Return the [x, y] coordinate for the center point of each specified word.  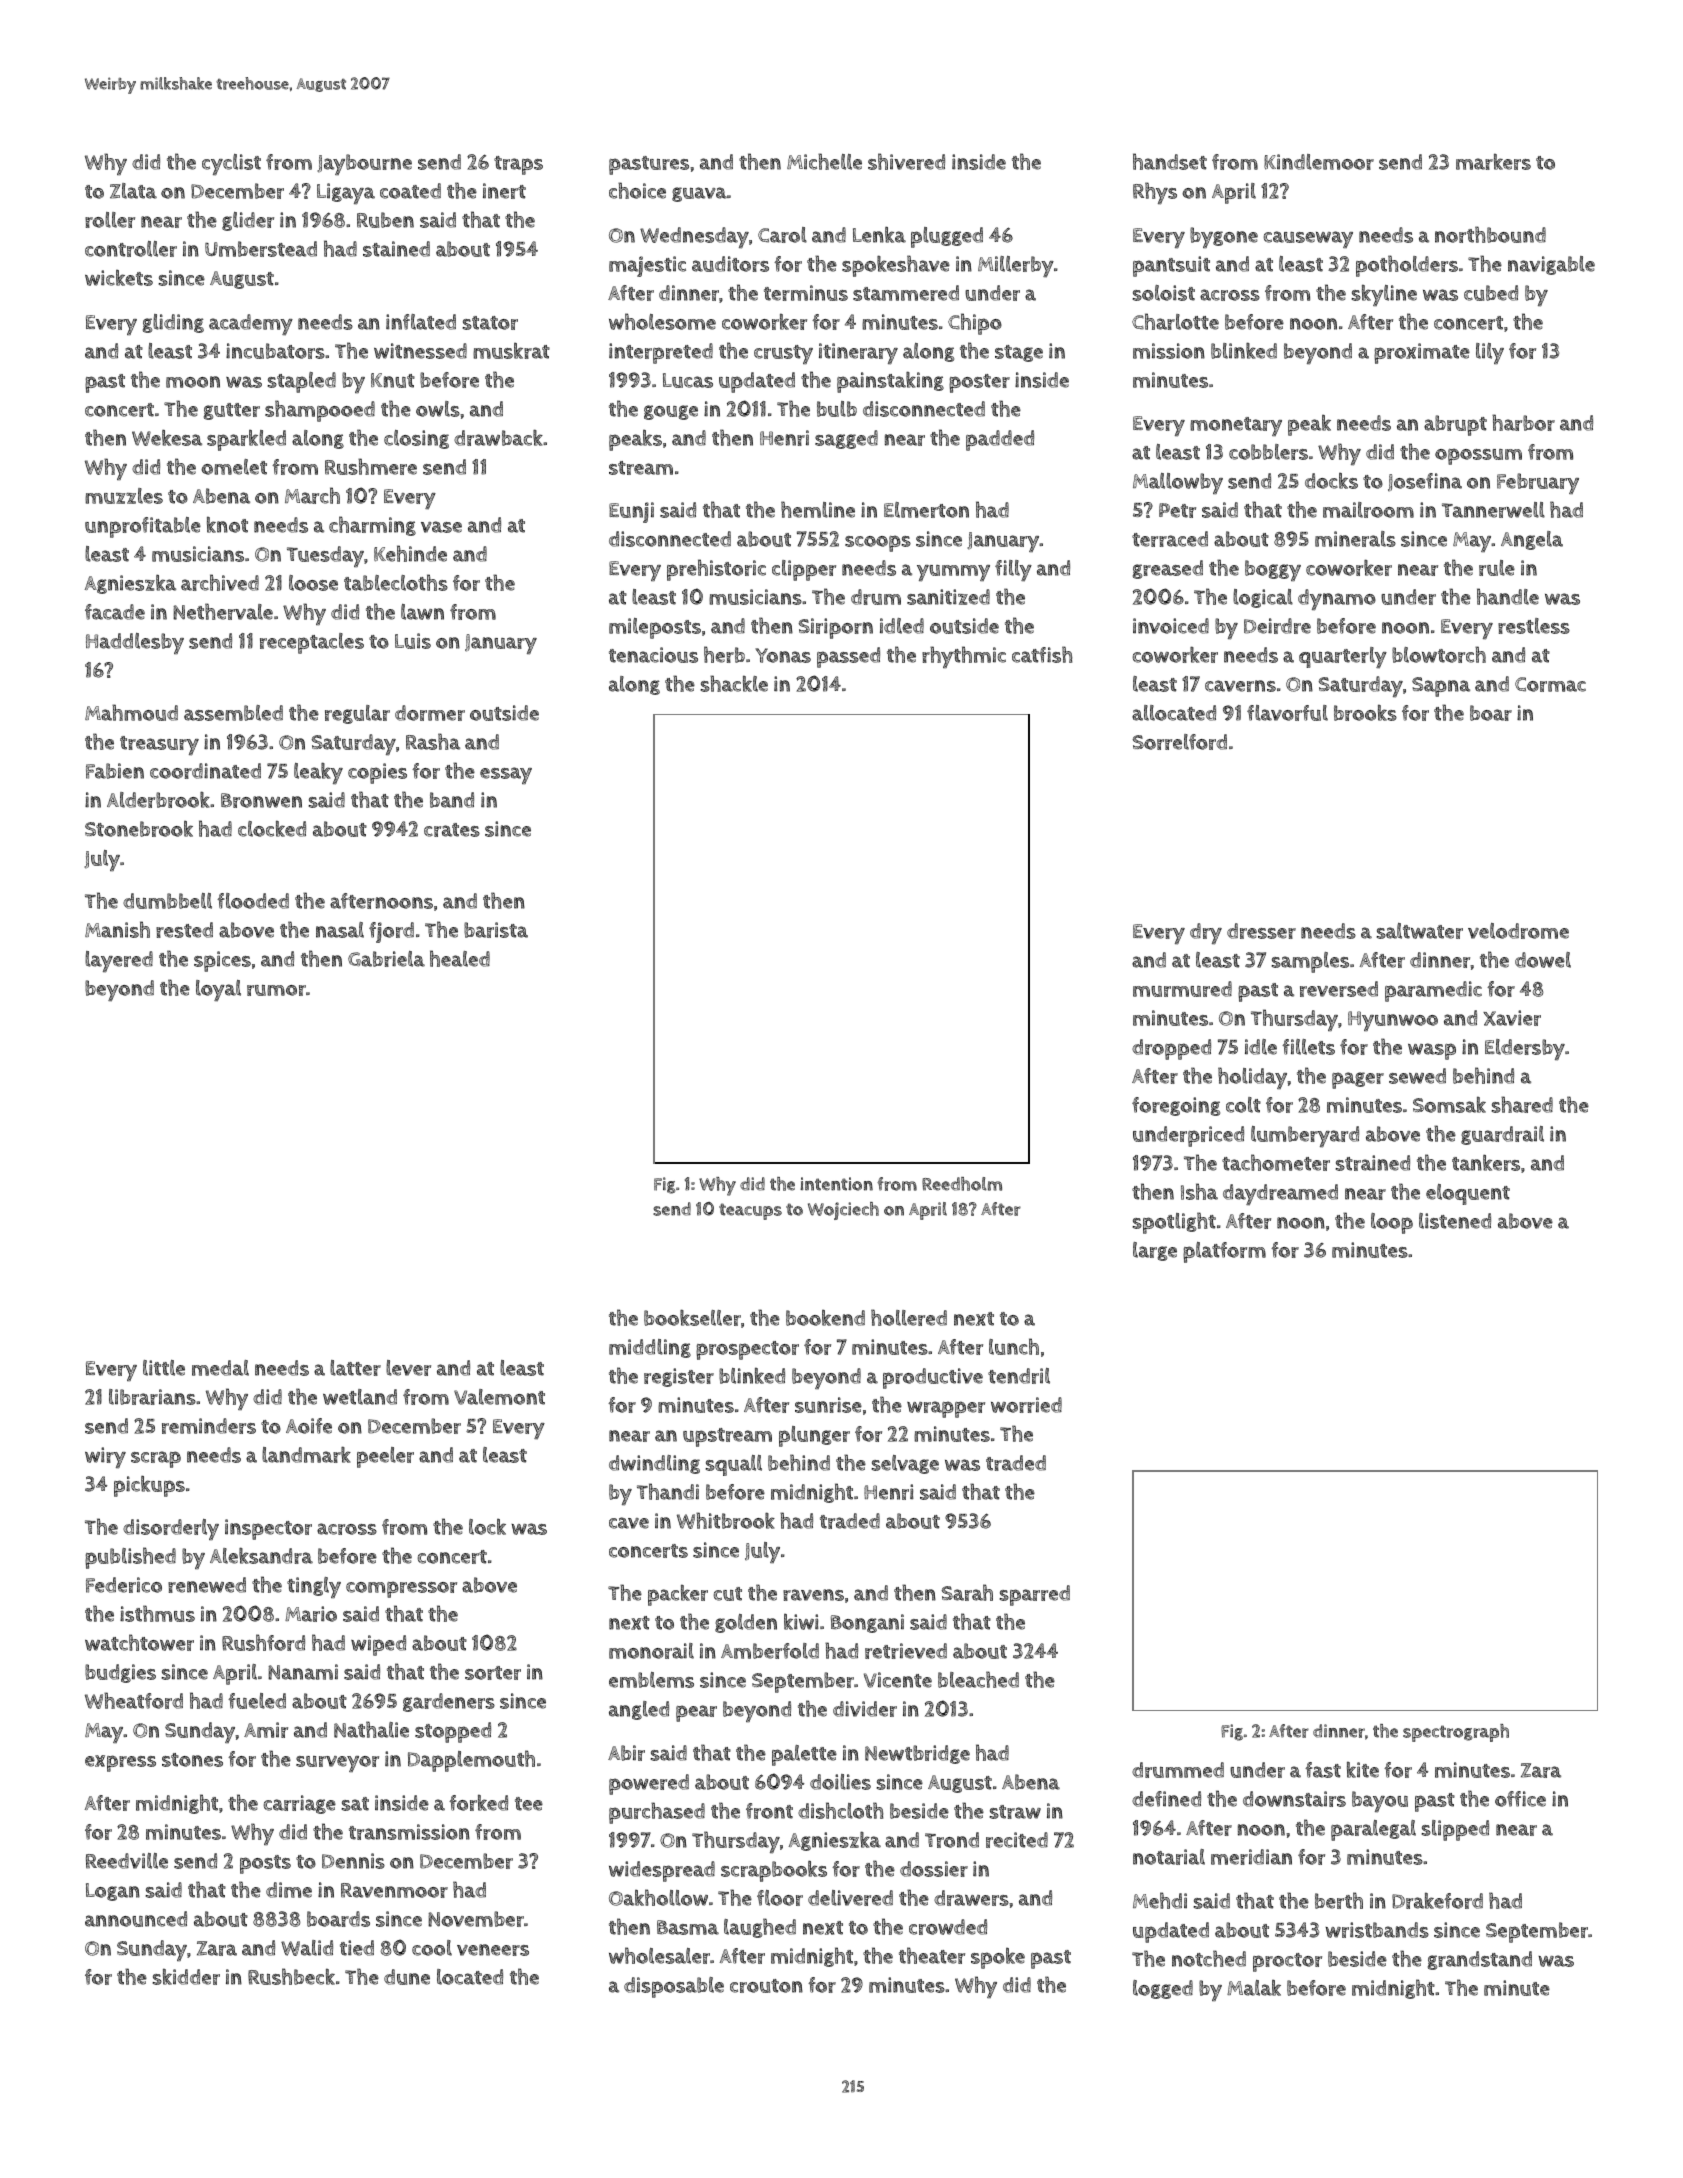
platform [1224, 1252]
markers [1493, 161]
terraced [1170, 539]
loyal [218, 990]
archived [220, 582]
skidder [186, 1976]
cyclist [231, 165]
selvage [905, 1464]
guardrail [1502, 1135]
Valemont [499, 1397]
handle [1508, 596]
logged [1163, 1989]
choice [637, 190]
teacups [750, 1211]
